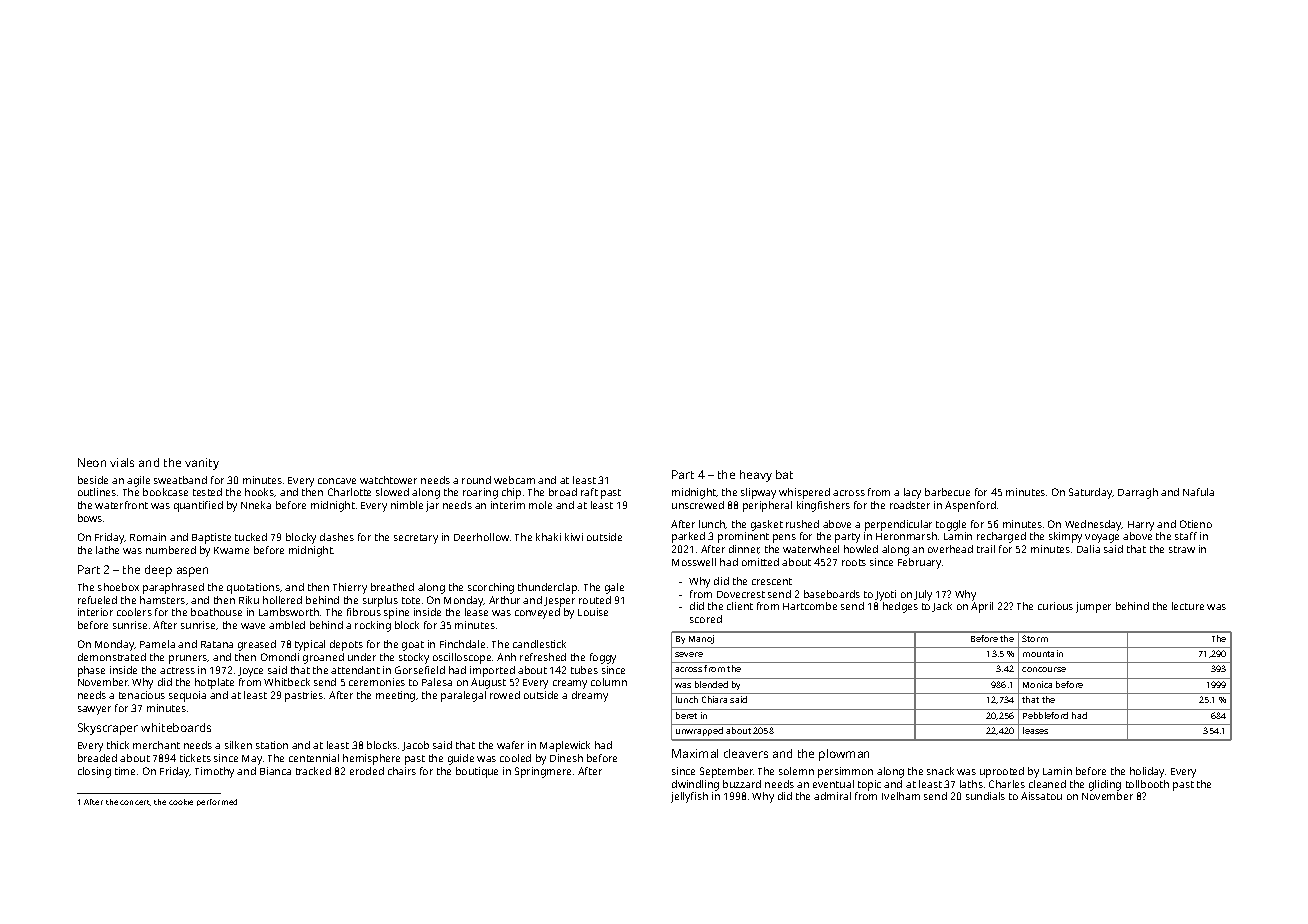 Image resolution: width=1308 pixels, height=924 pixels. Describe the element at coordinates (784, 474) in the page. I see `bat` at that location.
